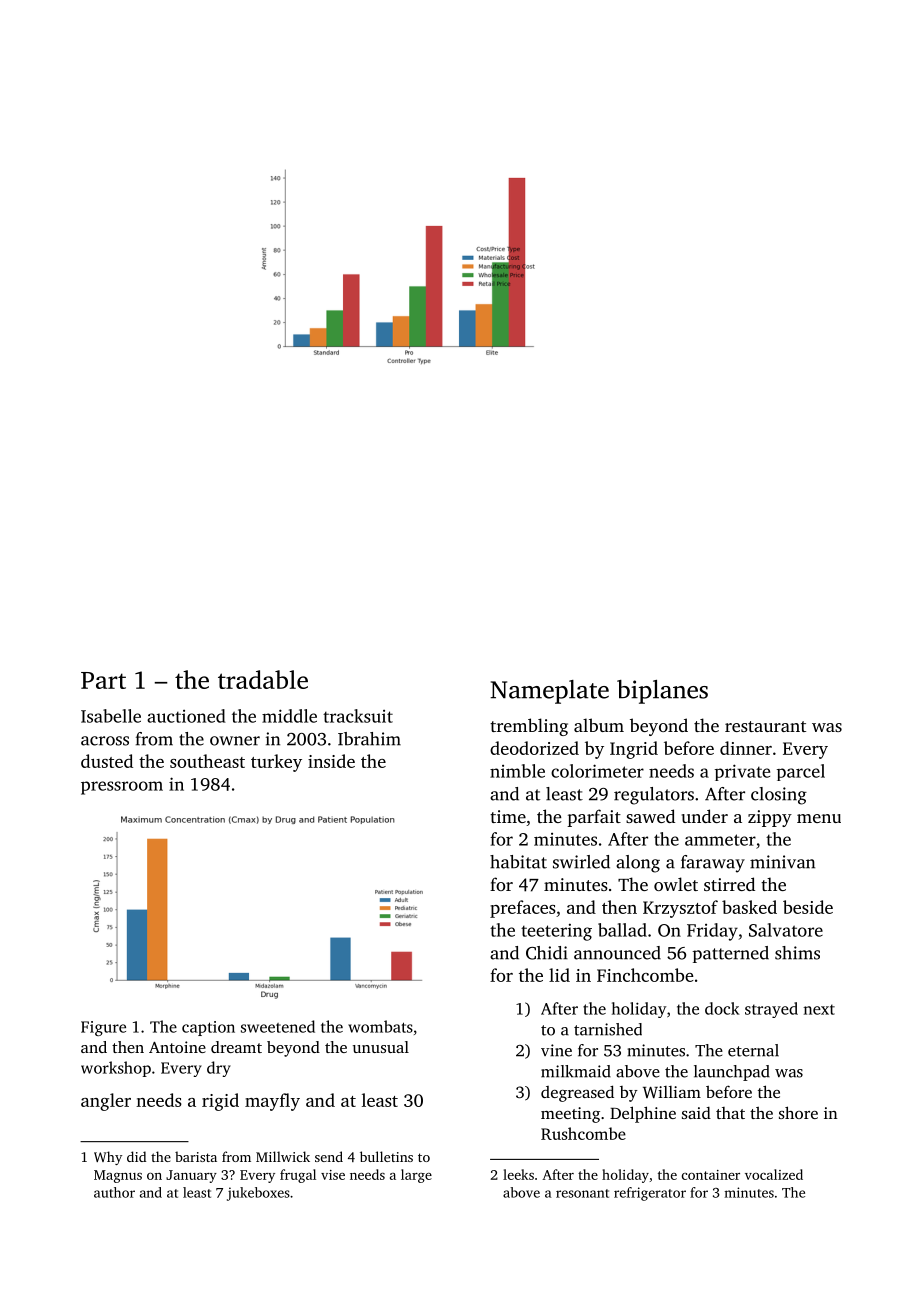 Image resolution: width=924 pixels, height=1311 pixels. What do you see at coordinates (122, 788) in the image?
I see `pressroom` at bounding box center [122, 788].
